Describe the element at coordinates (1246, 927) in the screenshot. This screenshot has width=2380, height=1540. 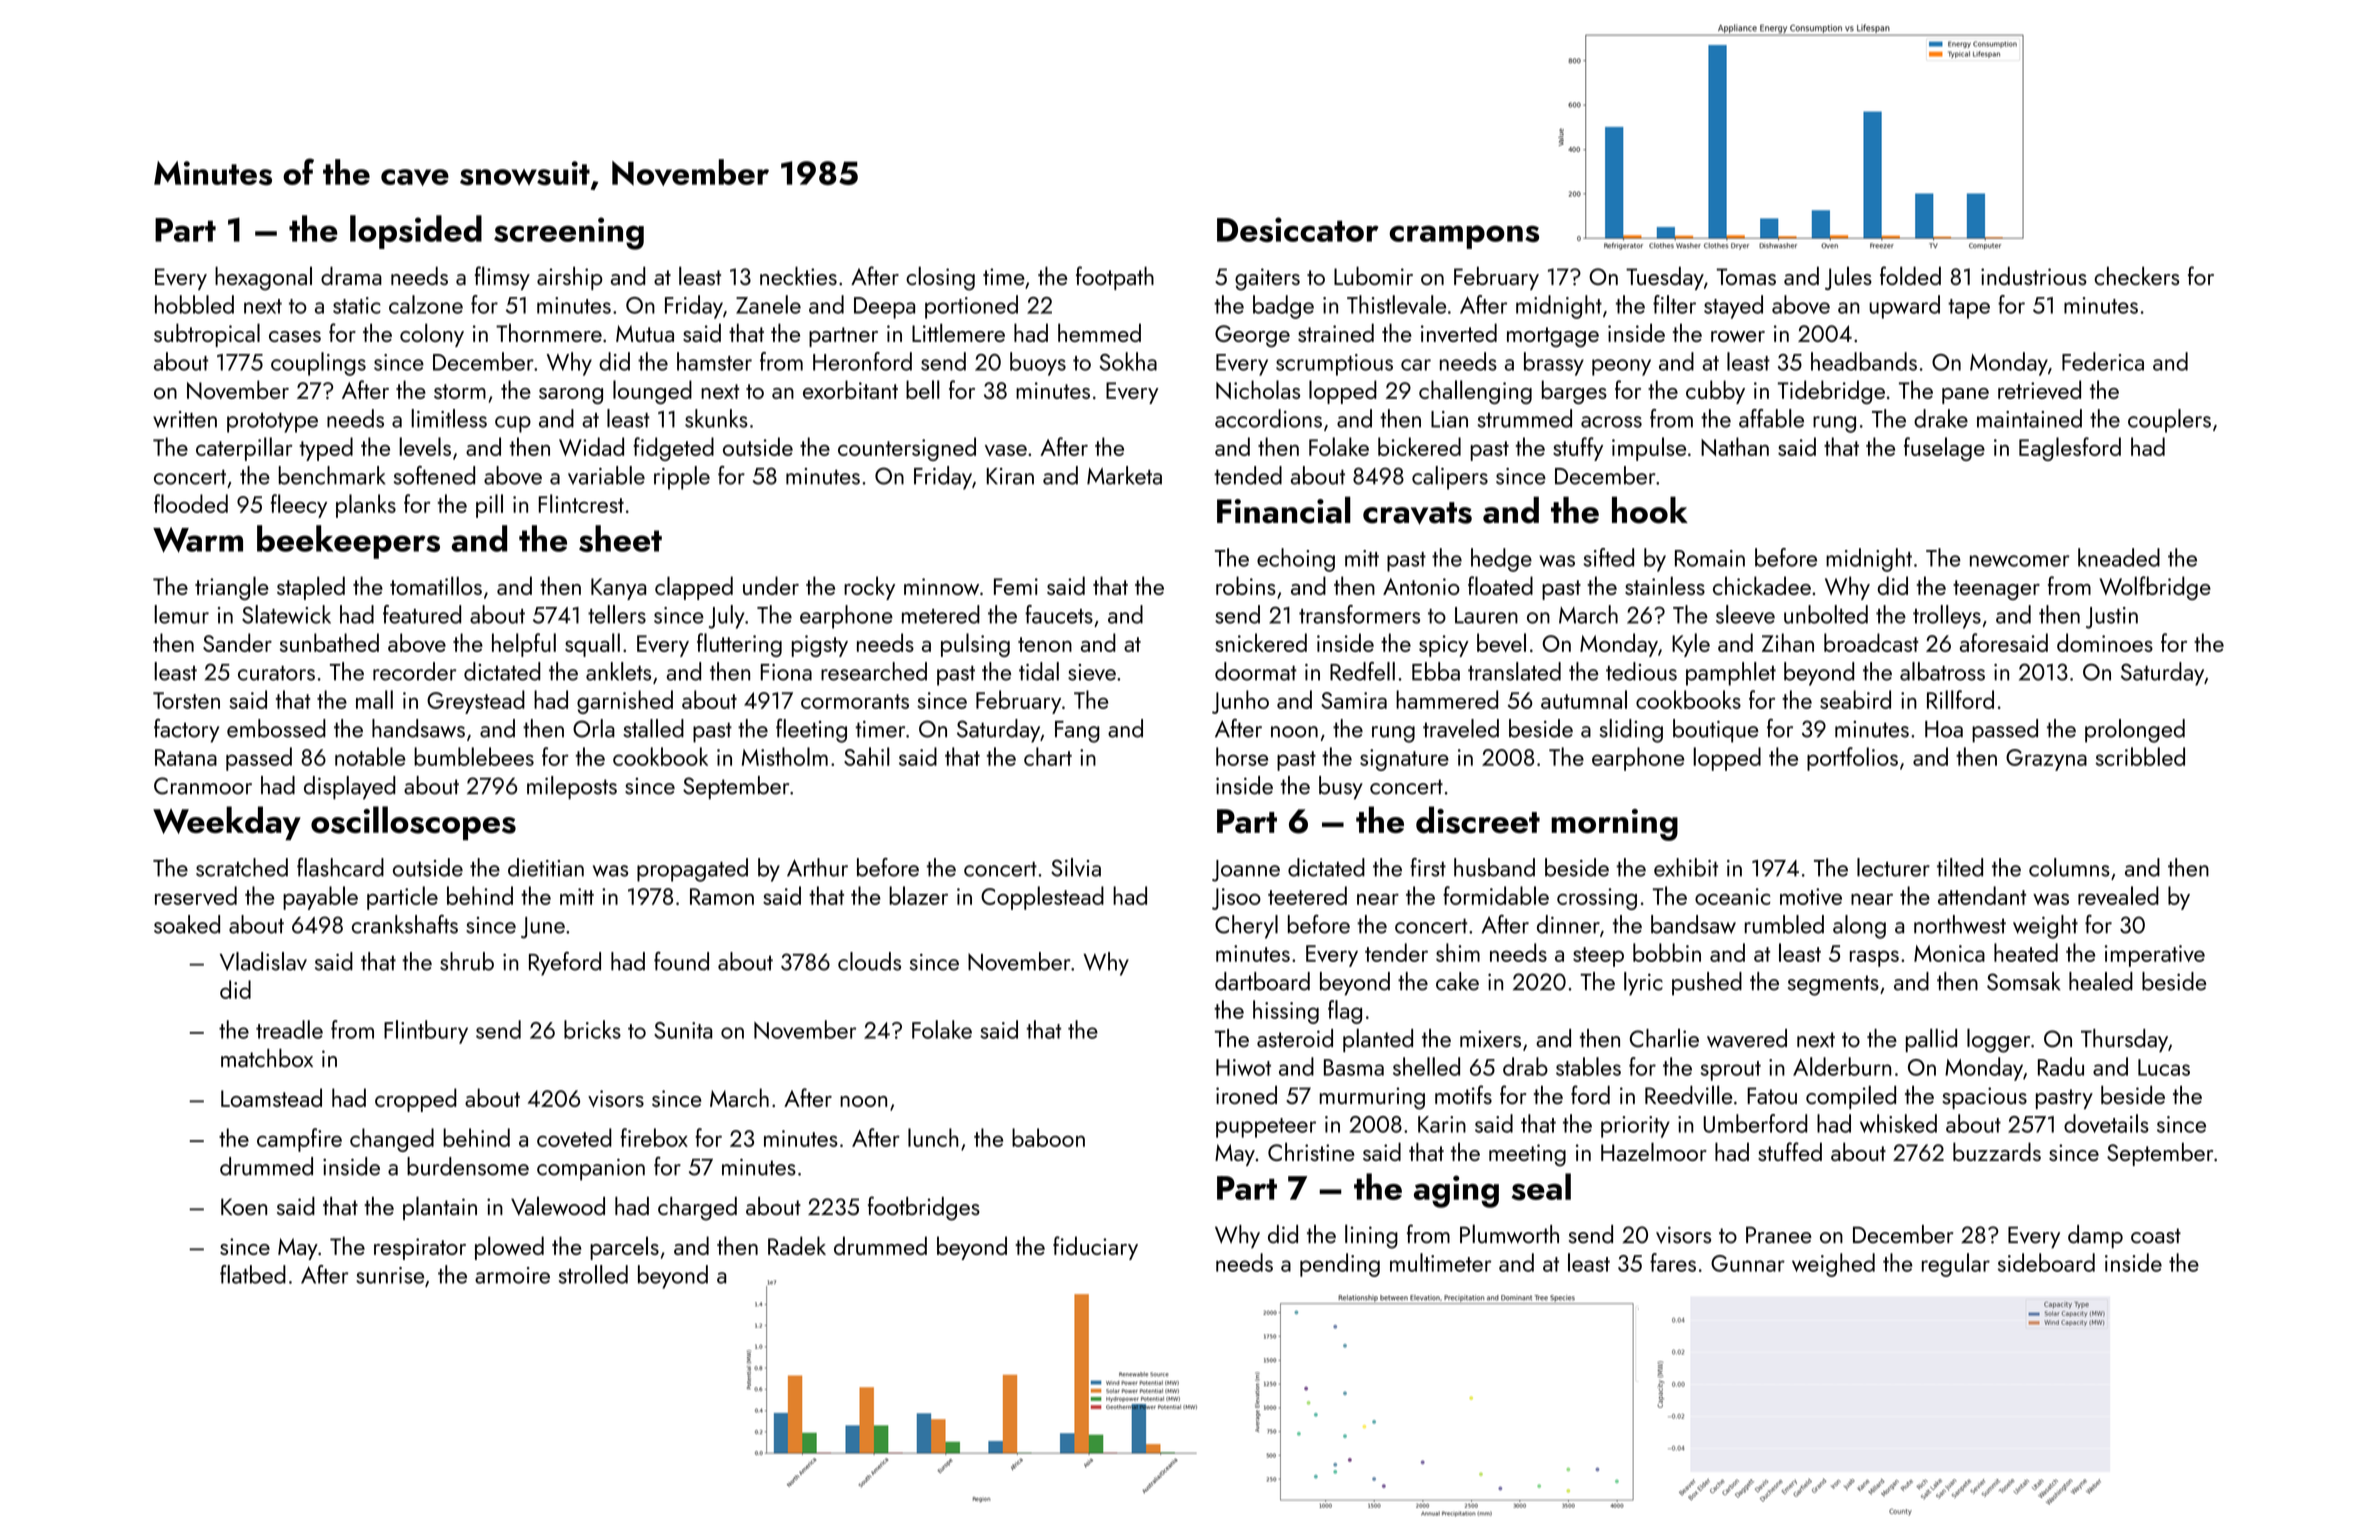
I see `Cheryl` at that location.
